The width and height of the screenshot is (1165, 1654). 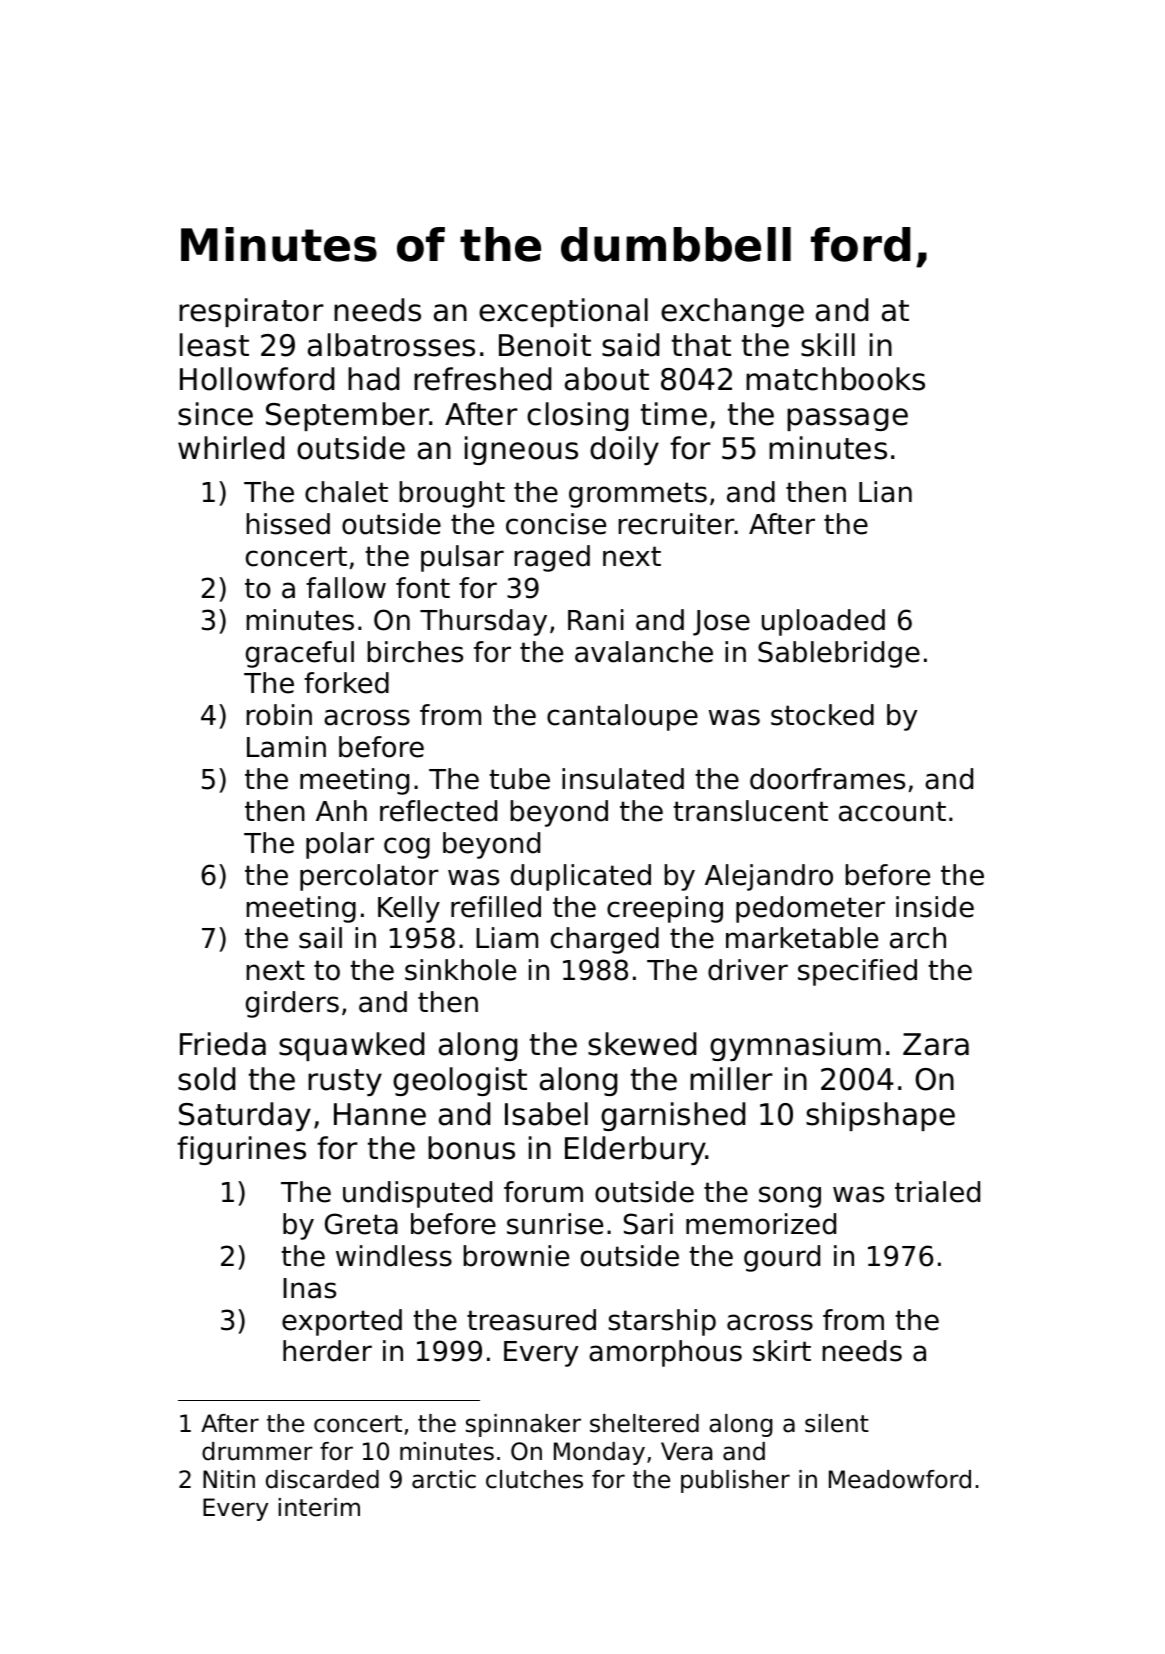 What do you see at coordinates (735, 1481) in the screenshot?
I see `publisher` at bounding box center [735, 1481].
